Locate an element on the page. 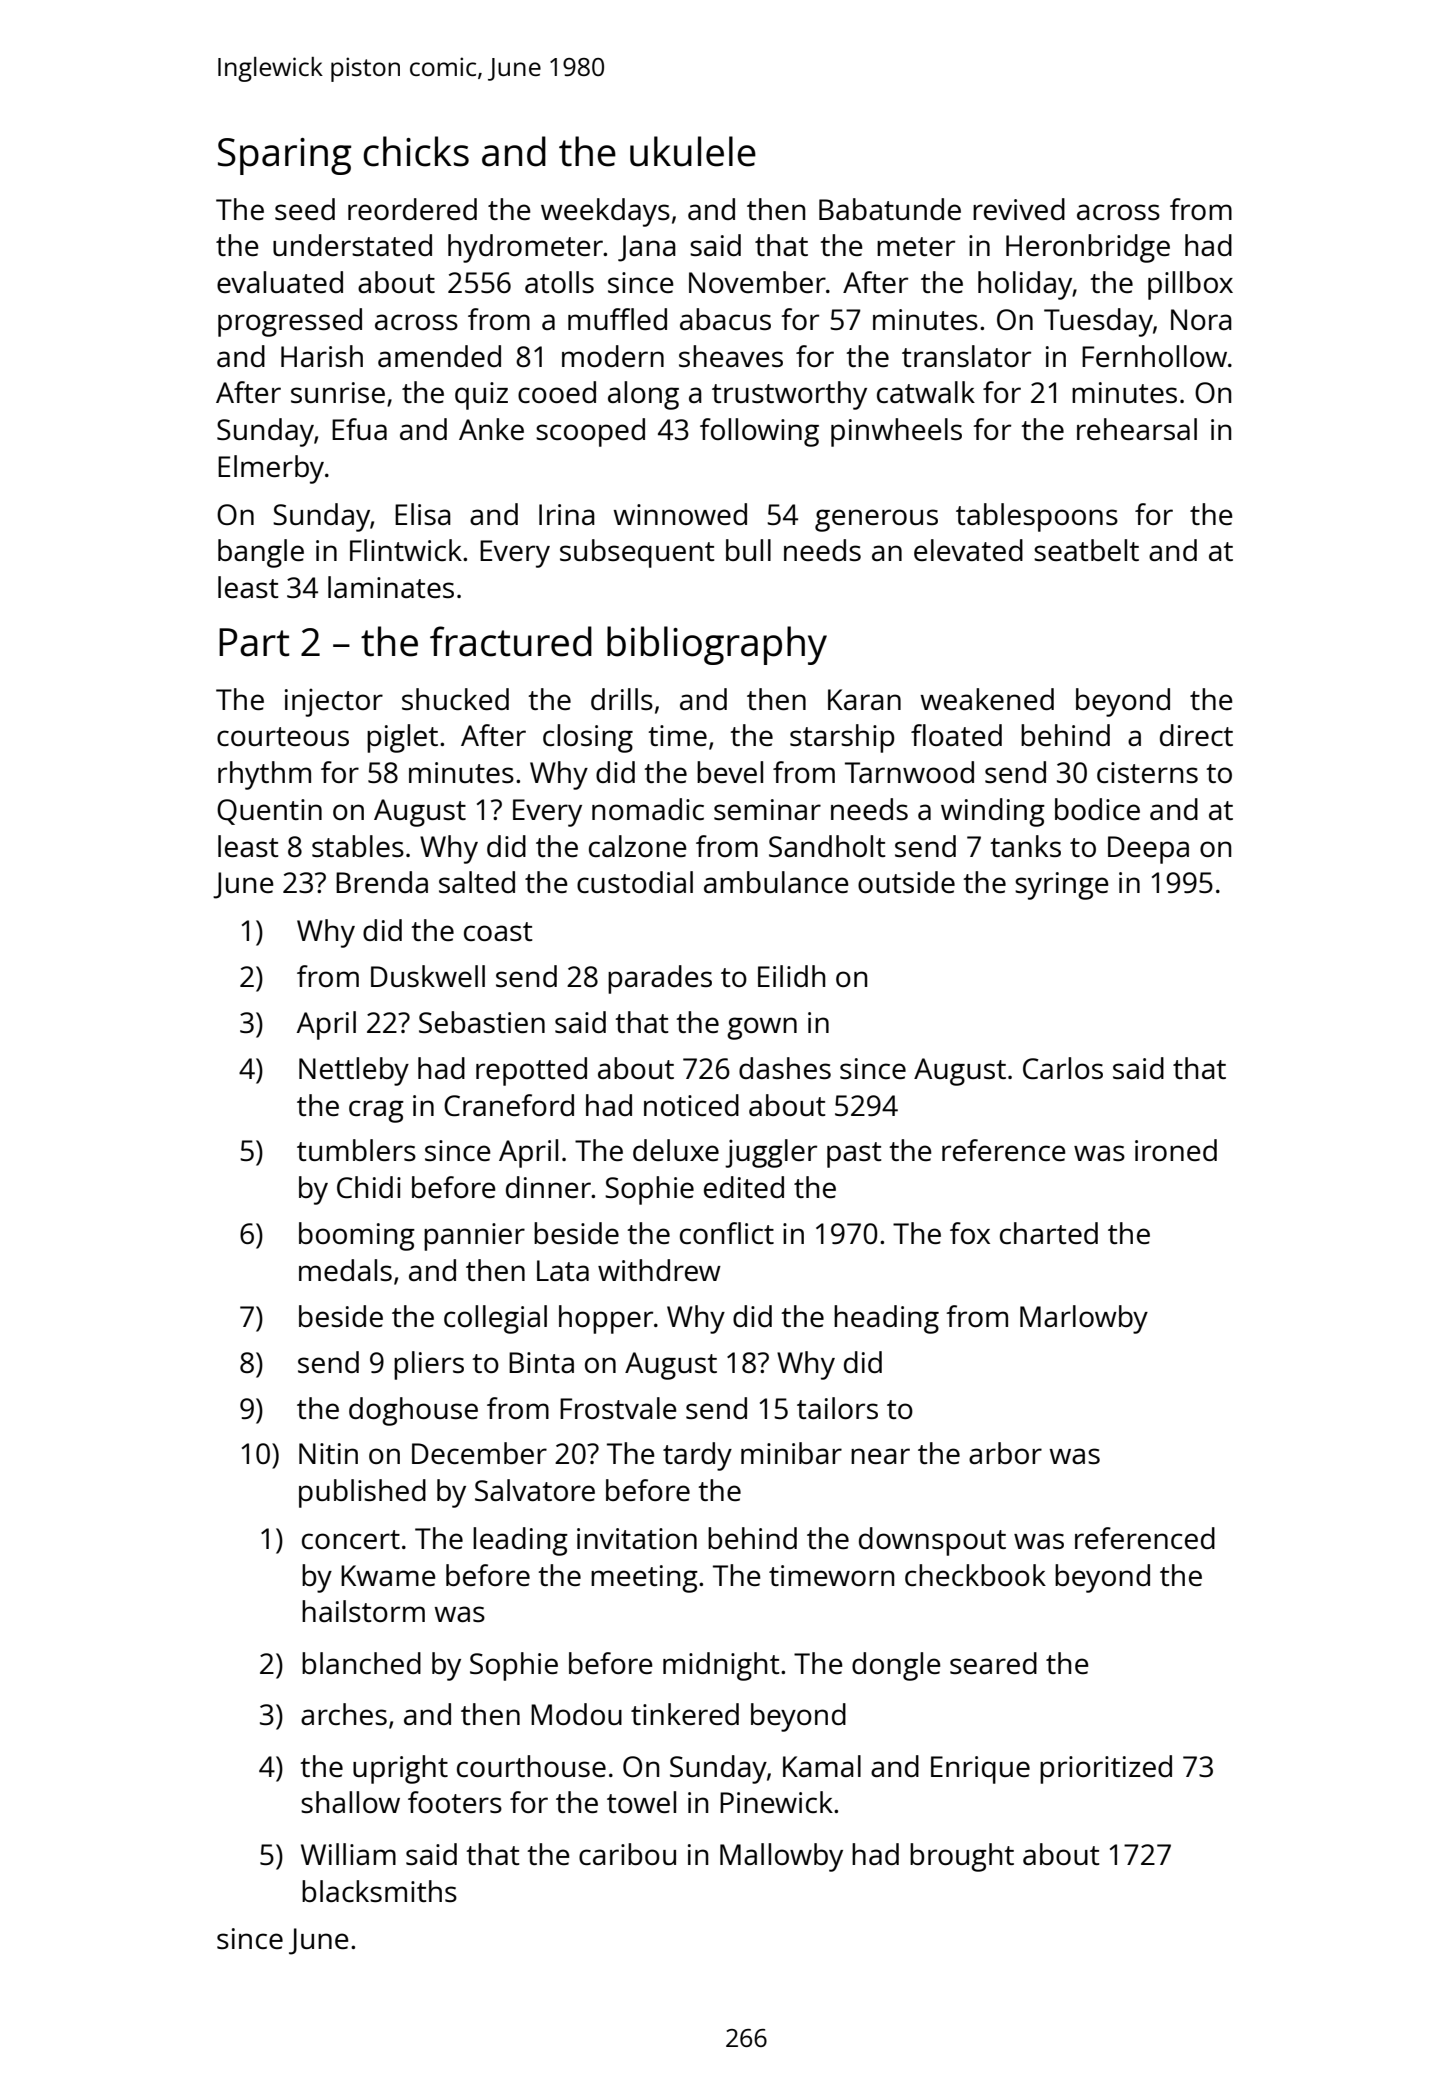  Sparing is located at coordinates (284, 156).
